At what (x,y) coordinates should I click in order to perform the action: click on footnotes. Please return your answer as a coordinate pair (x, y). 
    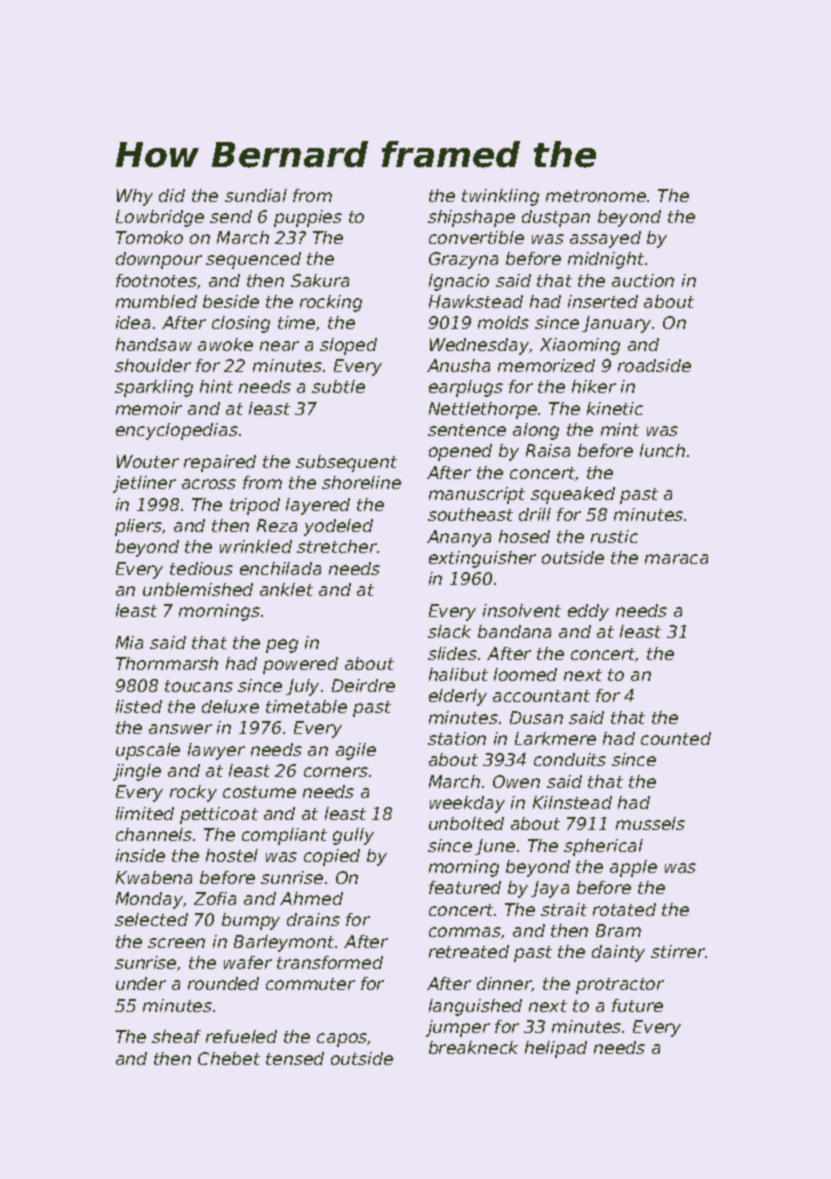
    Looking at the image, I should click on (156, 280).
